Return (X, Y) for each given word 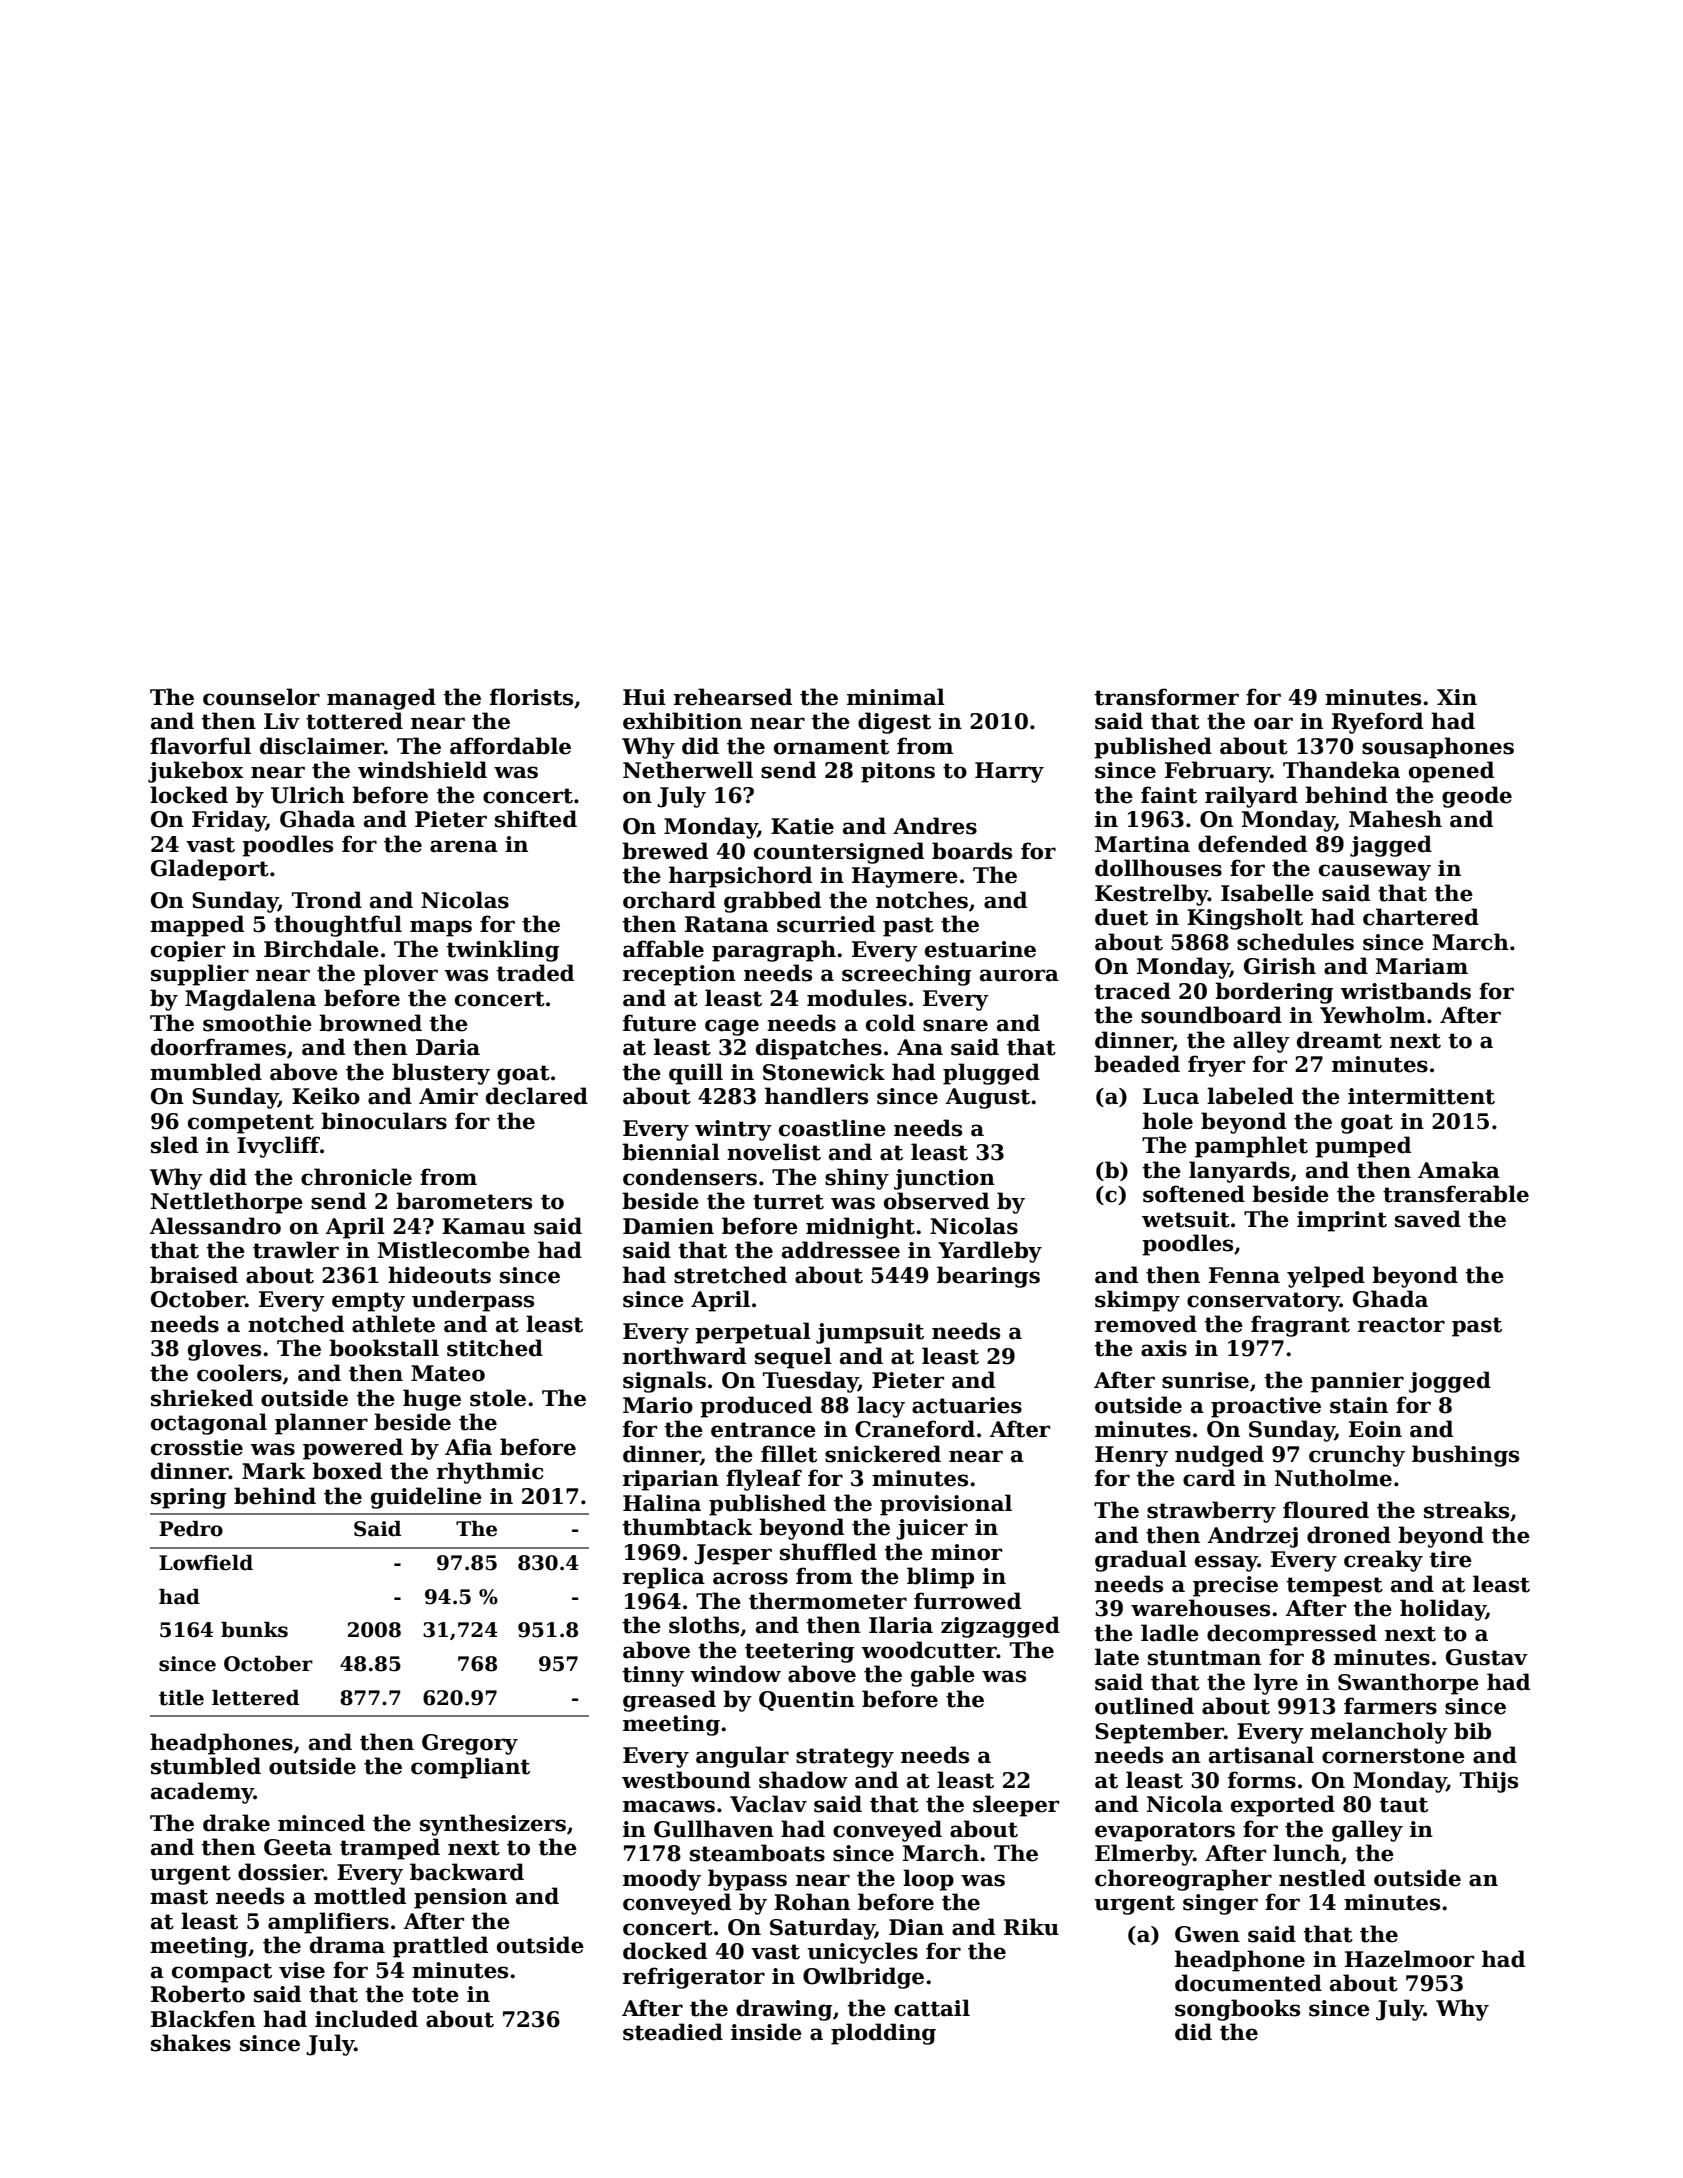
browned (370, 1023)
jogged (1450, 1382)
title (181, 1698)
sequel (793, 1358)
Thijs (1489, 1782)
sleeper (1016, 1806)
